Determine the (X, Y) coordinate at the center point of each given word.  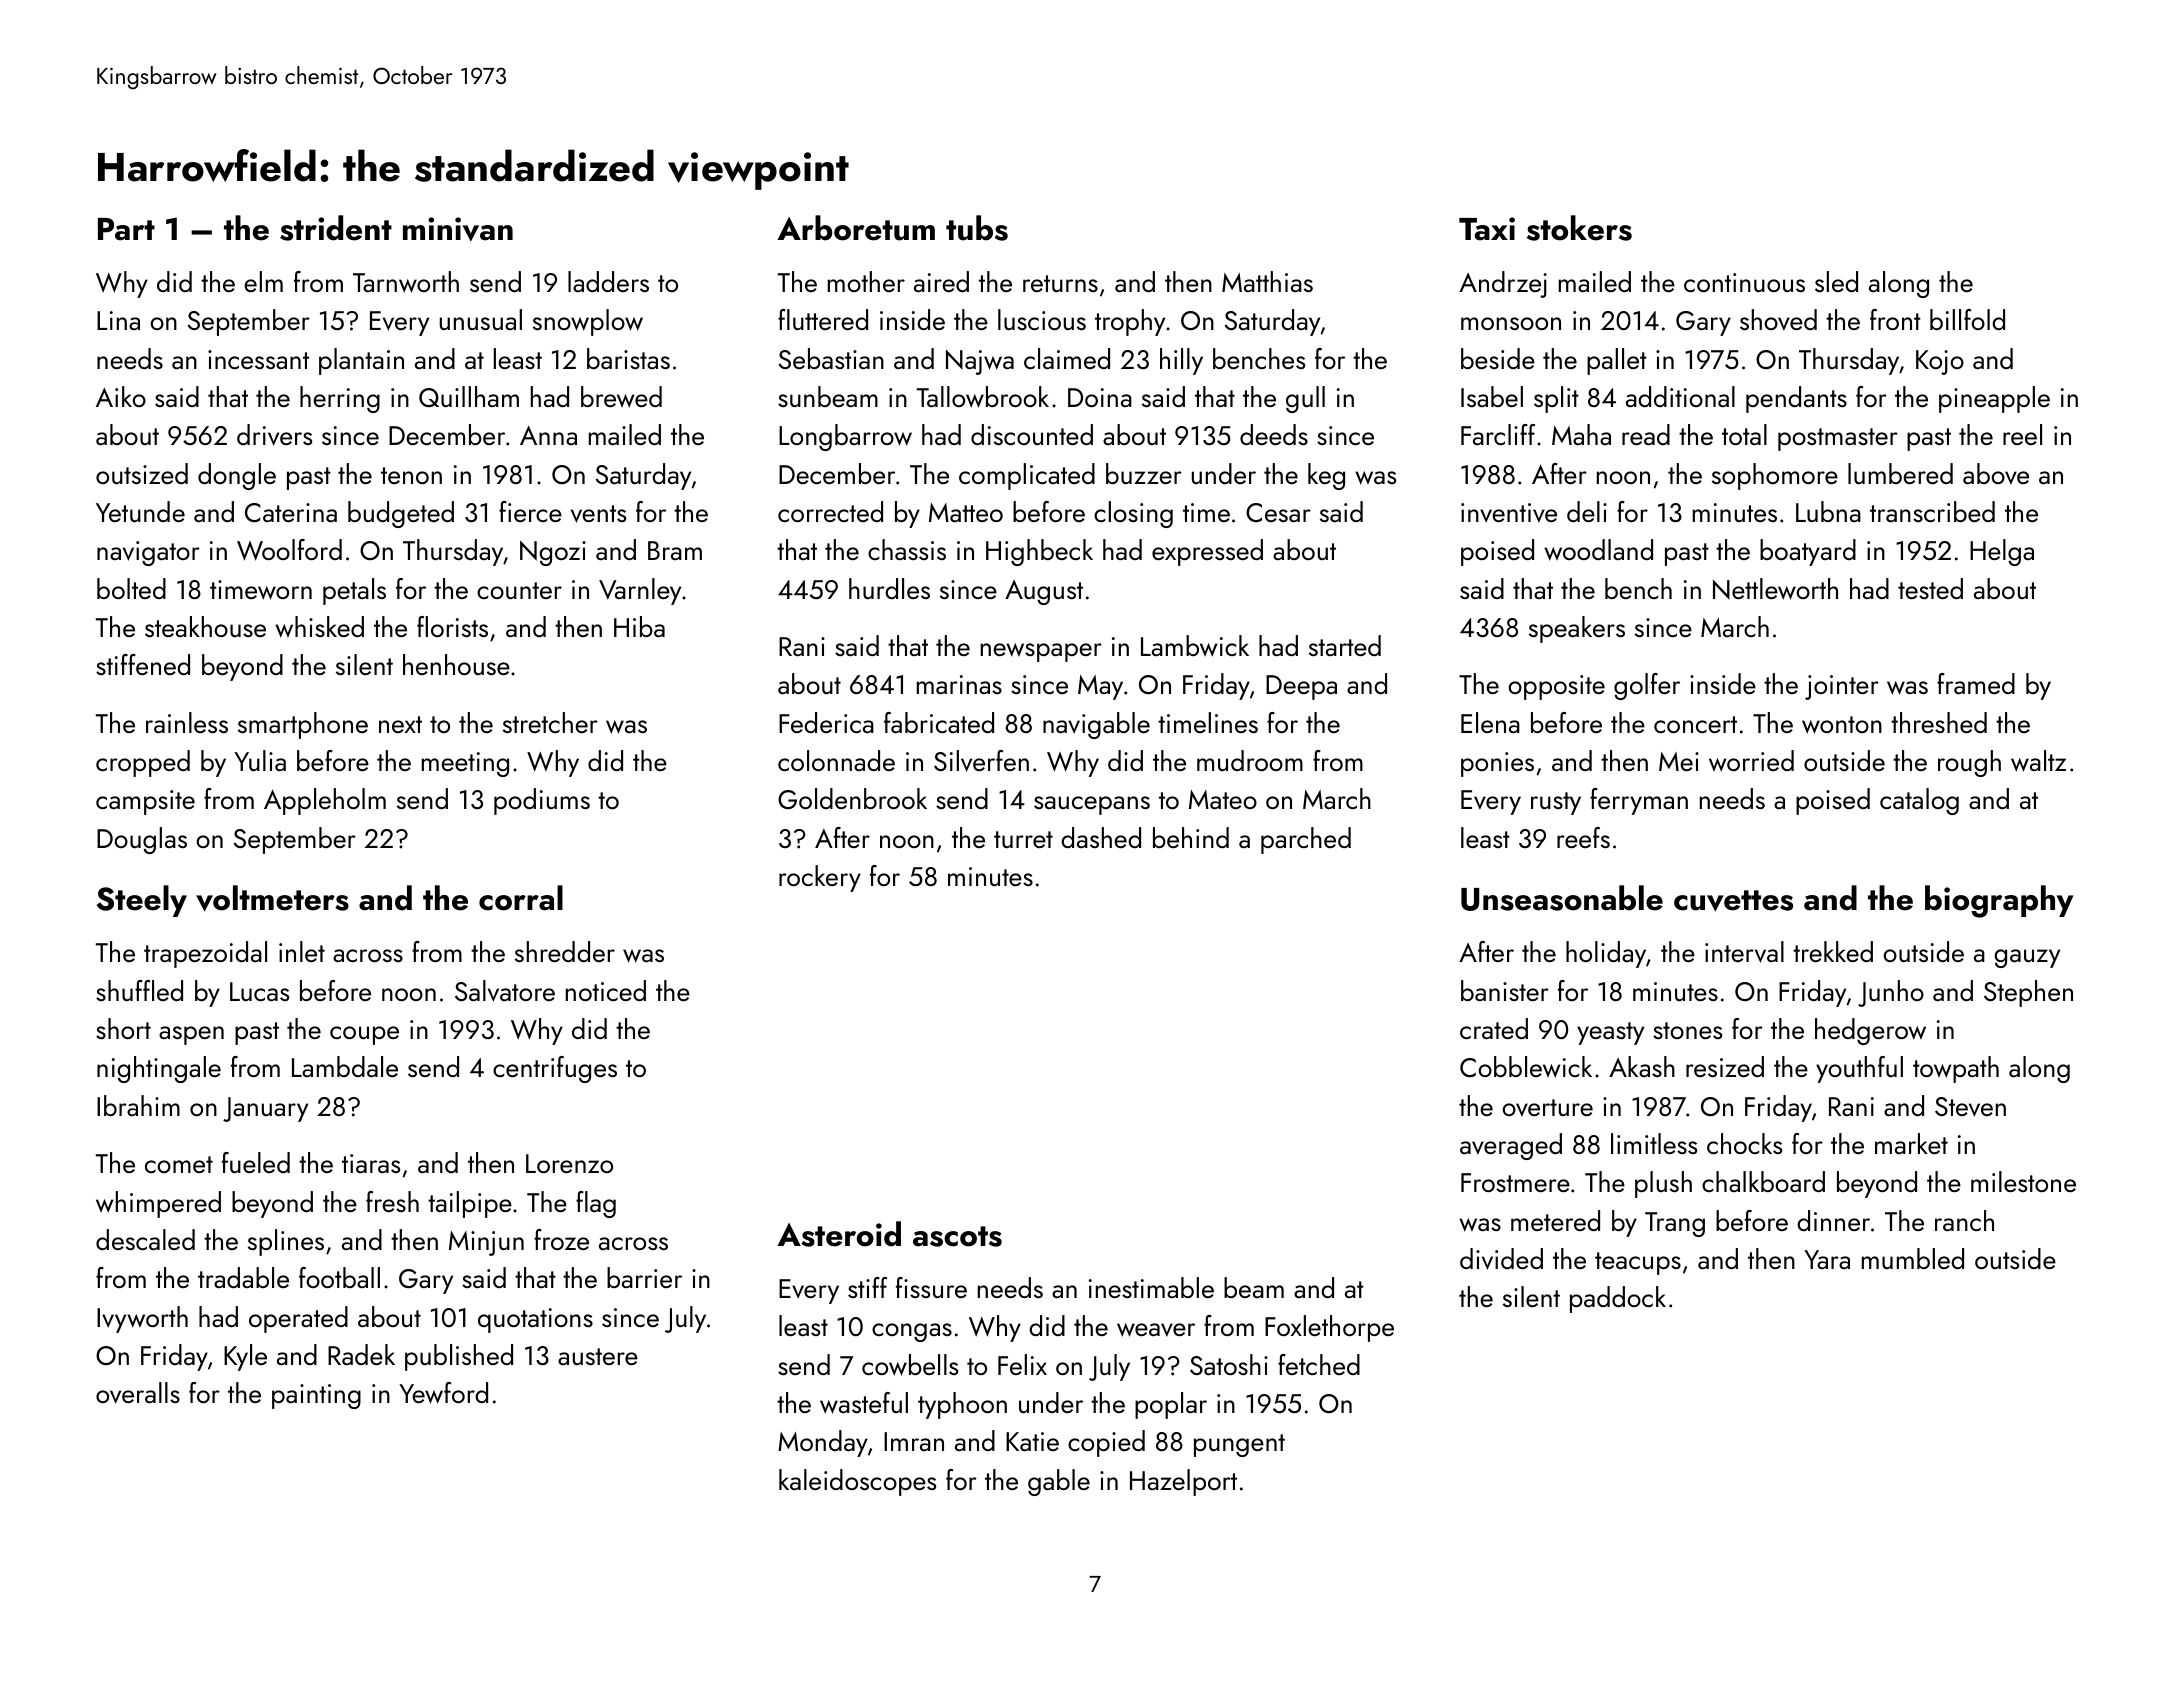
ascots (957, 1236)
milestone (2023, 1181)
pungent (1239, 1445)
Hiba (639, 626)
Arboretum (856, 228)
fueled (256, 1162)
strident (336, 228)
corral (521, 898)
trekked (1833, 951)
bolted (131, 588)
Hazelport (1183, 1482)
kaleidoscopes (857, 1482)
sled (1836, 281)
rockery (820, 878)
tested (1930, 588)
